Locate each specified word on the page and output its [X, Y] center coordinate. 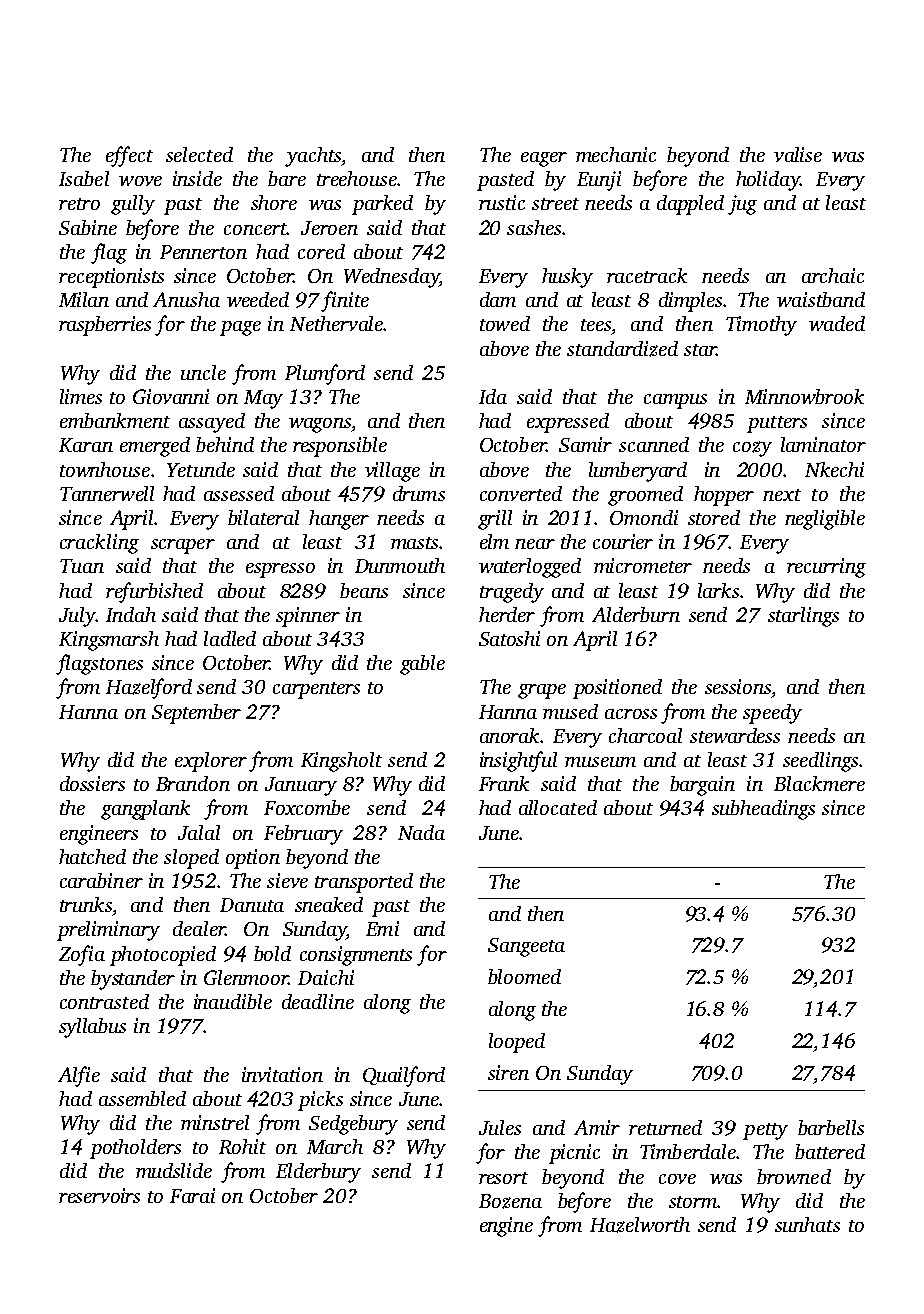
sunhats [807, 1224]
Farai [192, 1195]
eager [544, 159]
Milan [84, 299]
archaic [833, 275]
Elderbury [318, 1173]
